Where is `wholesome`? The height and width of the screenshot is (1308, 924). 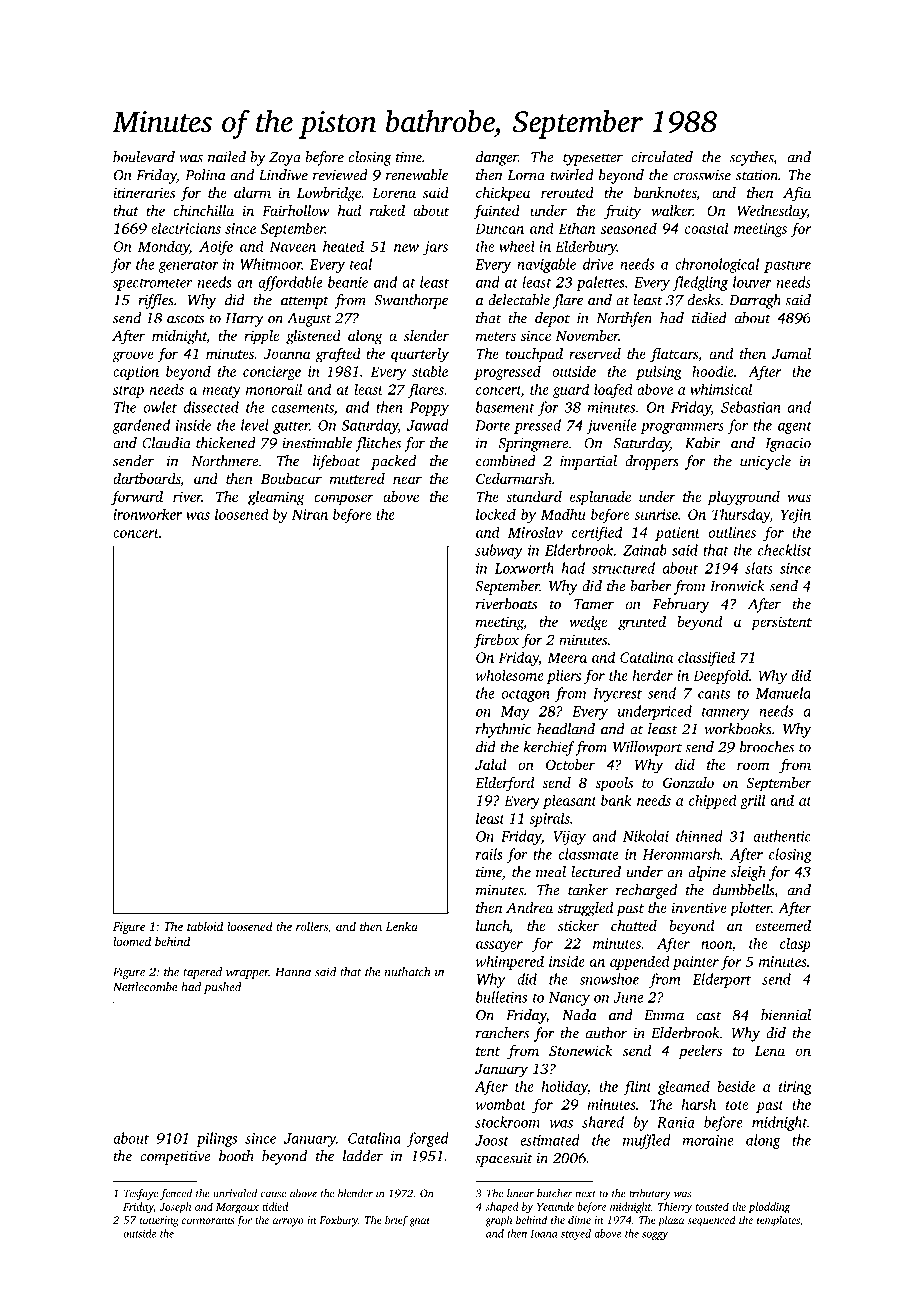
wholesome is located at coordinates (510, 675).
